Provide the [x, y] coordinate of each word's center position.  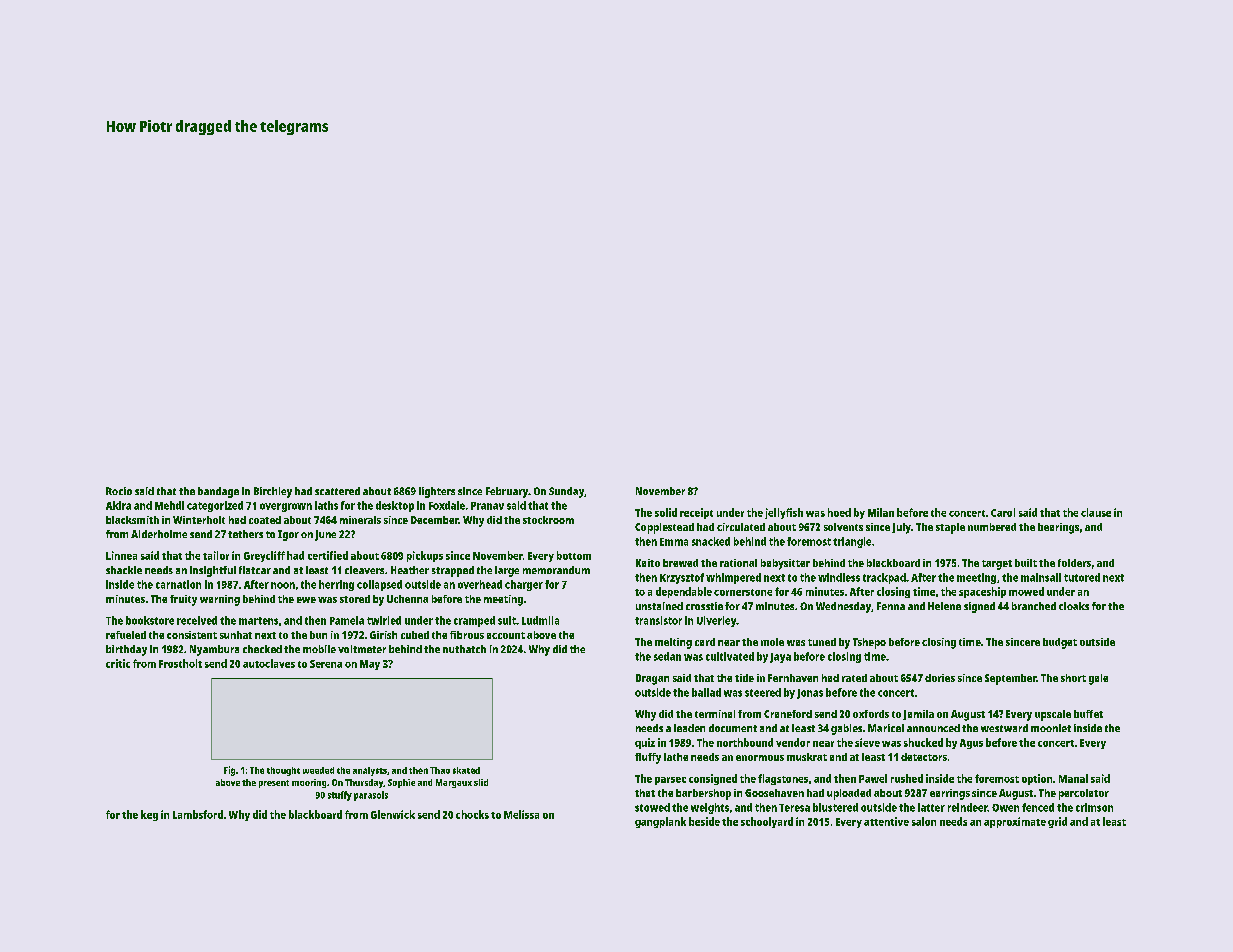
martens [258, 621]
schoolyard [767, 822]
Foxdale [447, 505]
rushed [907, 778]
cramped [474, 621]
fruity [183, 600]
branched [1034, 606]
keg [149, 815]
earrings [950, 794]
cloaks [1074, 606]
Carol [1003, 512]
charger [524, 585]
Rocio [119, 491]
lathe [676, 757]
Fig [229, 771]
